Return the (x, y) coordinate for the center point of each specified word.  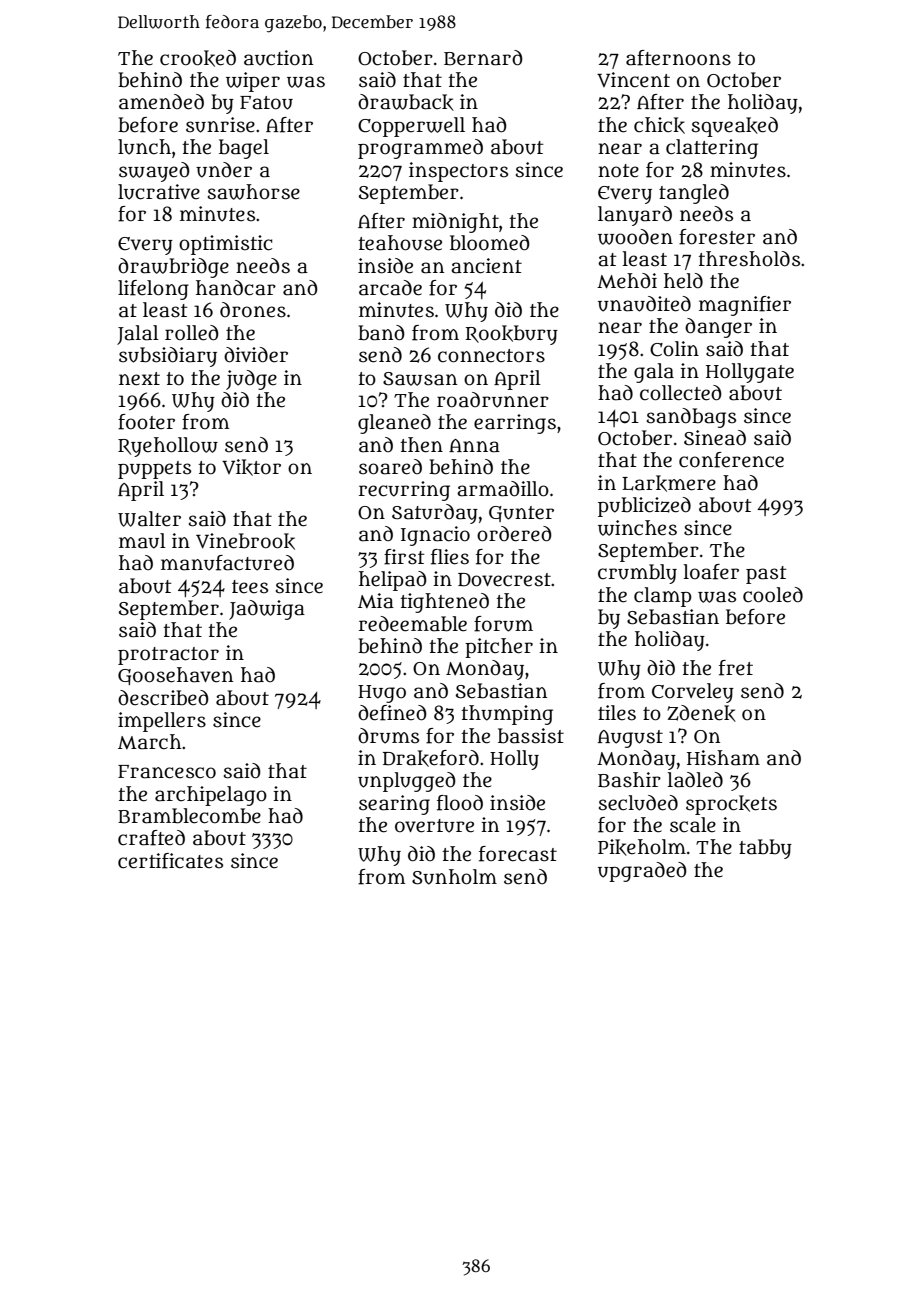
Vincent (633, 80)
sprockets (731, 805)
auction (278, 58)
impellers (162, 722)
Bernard (483, 58)
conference (731, 460)
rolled (192, 333)
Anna (474, 446)
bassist (531, 736)
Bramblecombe (189, 816)
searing (394, 805)
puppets (154, 470)
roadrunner (493, 400)
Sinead (715, 438)
